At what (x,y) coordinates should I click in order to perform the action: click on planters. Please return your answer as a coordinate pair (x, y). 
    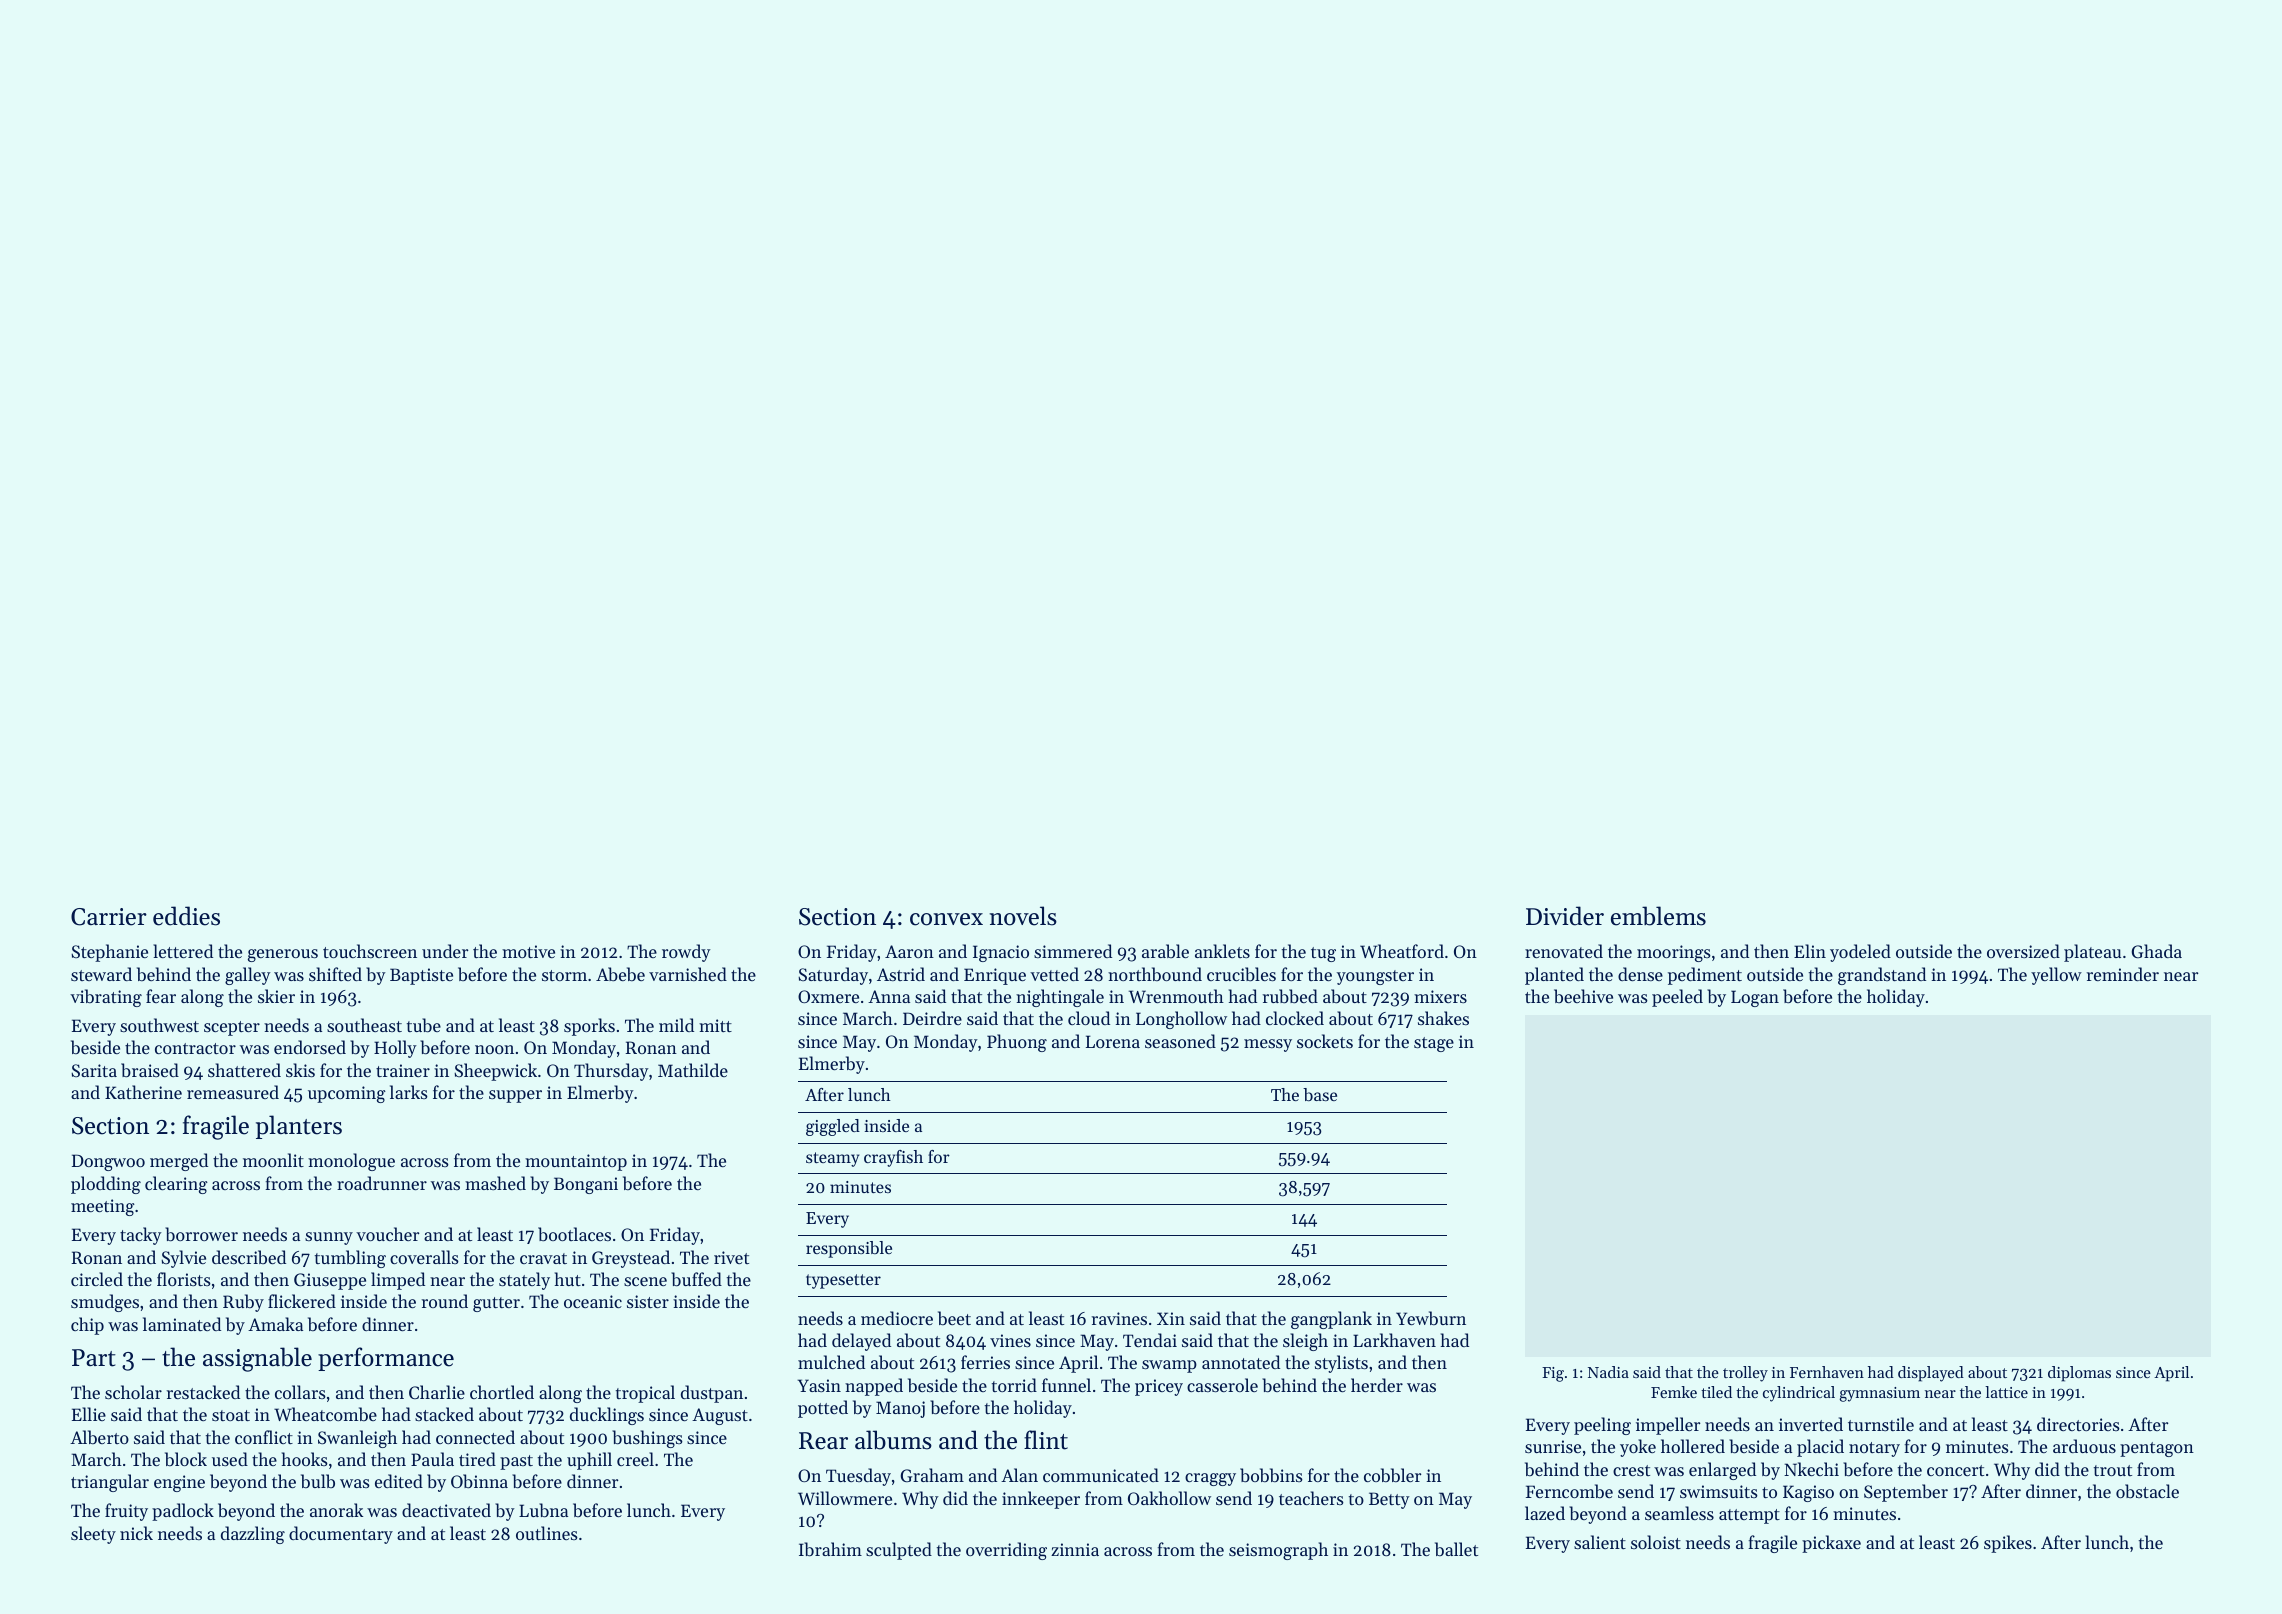
    Looking at the image, I should click on (299, 1127).
